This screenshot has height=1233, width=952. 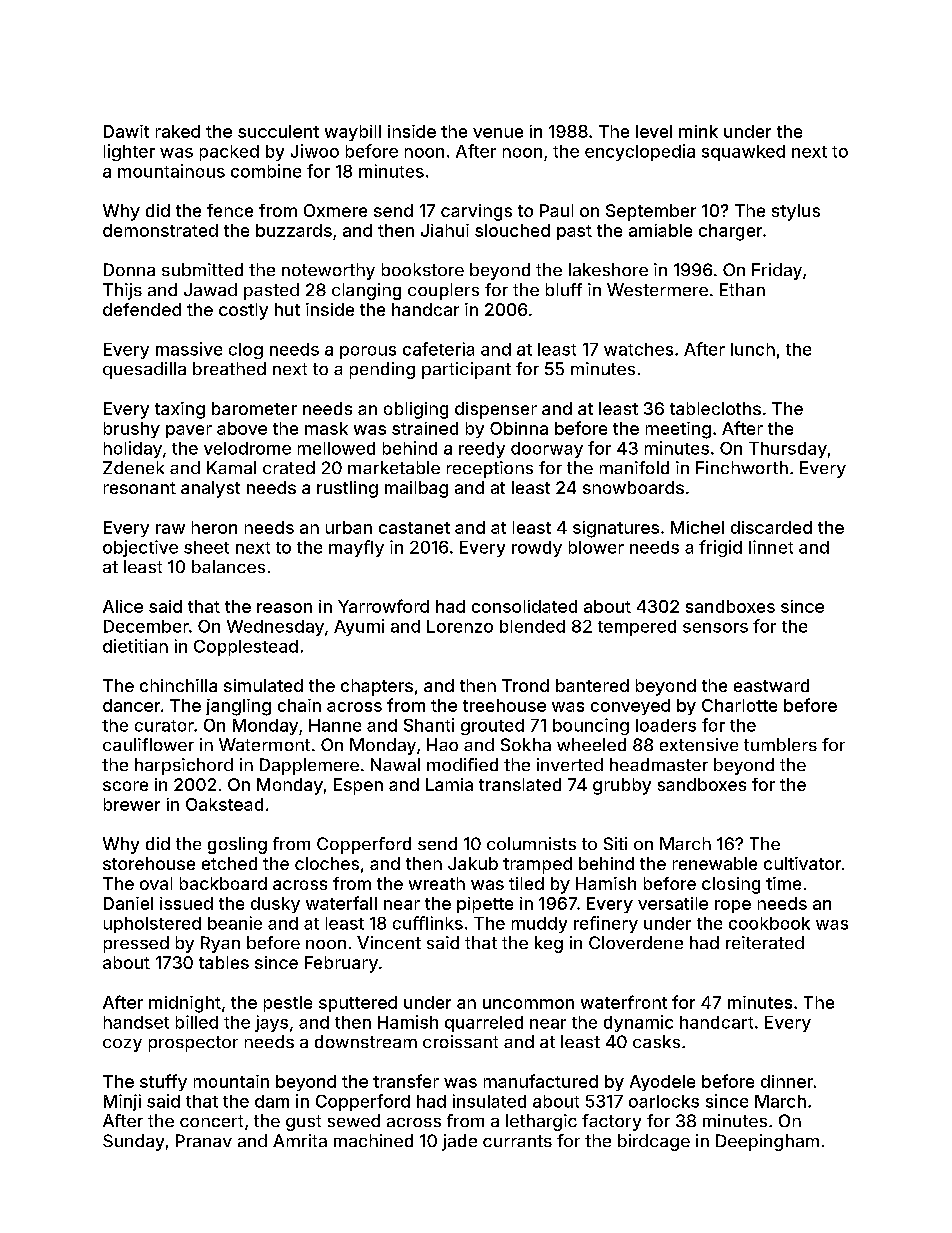 What do you see at coordinates (460, 626) in the screenshot?
I see `Lorenzo` at bounding box center [460, 626].
